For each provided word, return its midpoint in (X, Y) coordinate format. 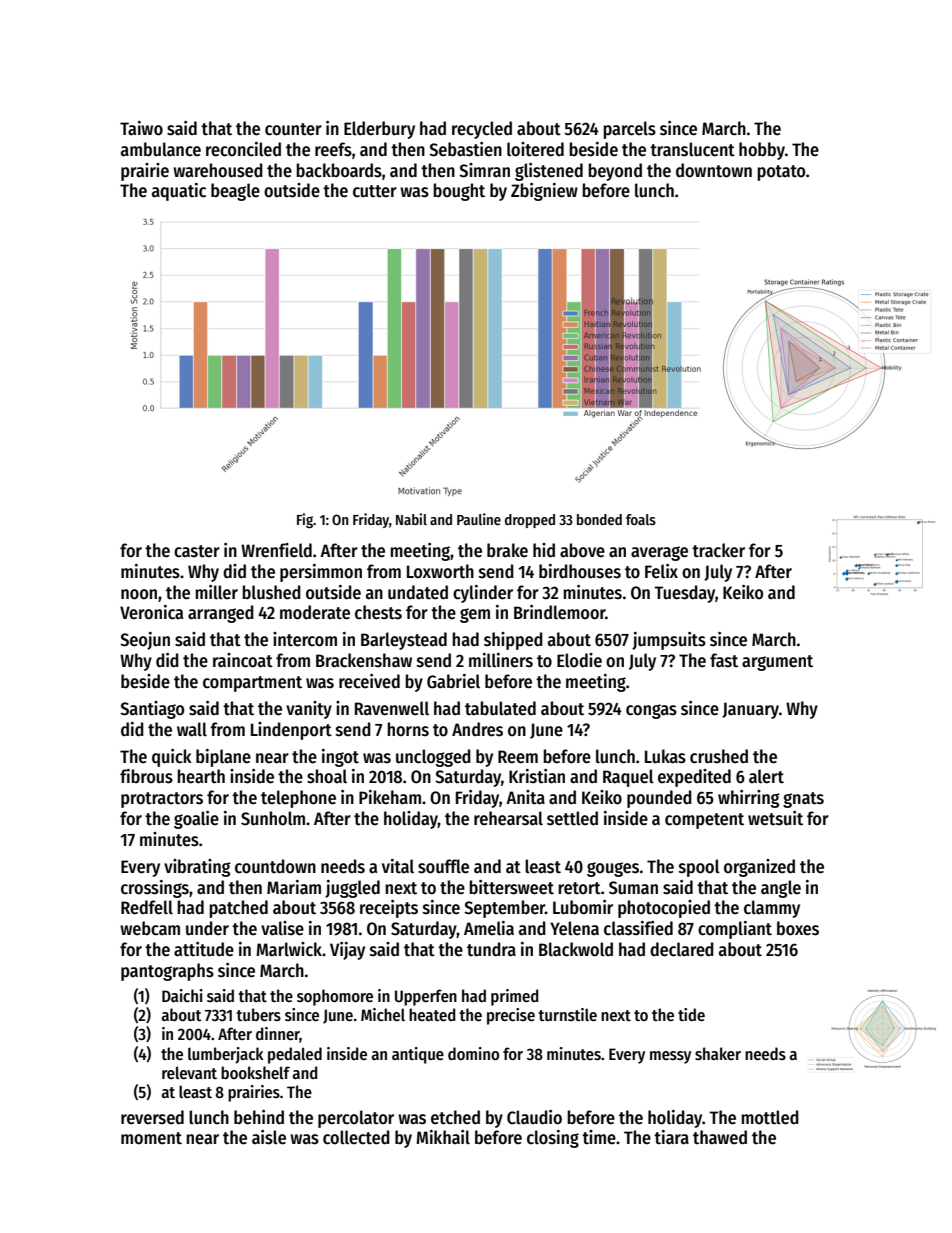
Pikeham (390, 797)
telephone (298, 799)
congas (651, 711)
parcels (629, 130)
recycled (482, 130)
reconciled (243, 149)
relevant (189, 1072)
